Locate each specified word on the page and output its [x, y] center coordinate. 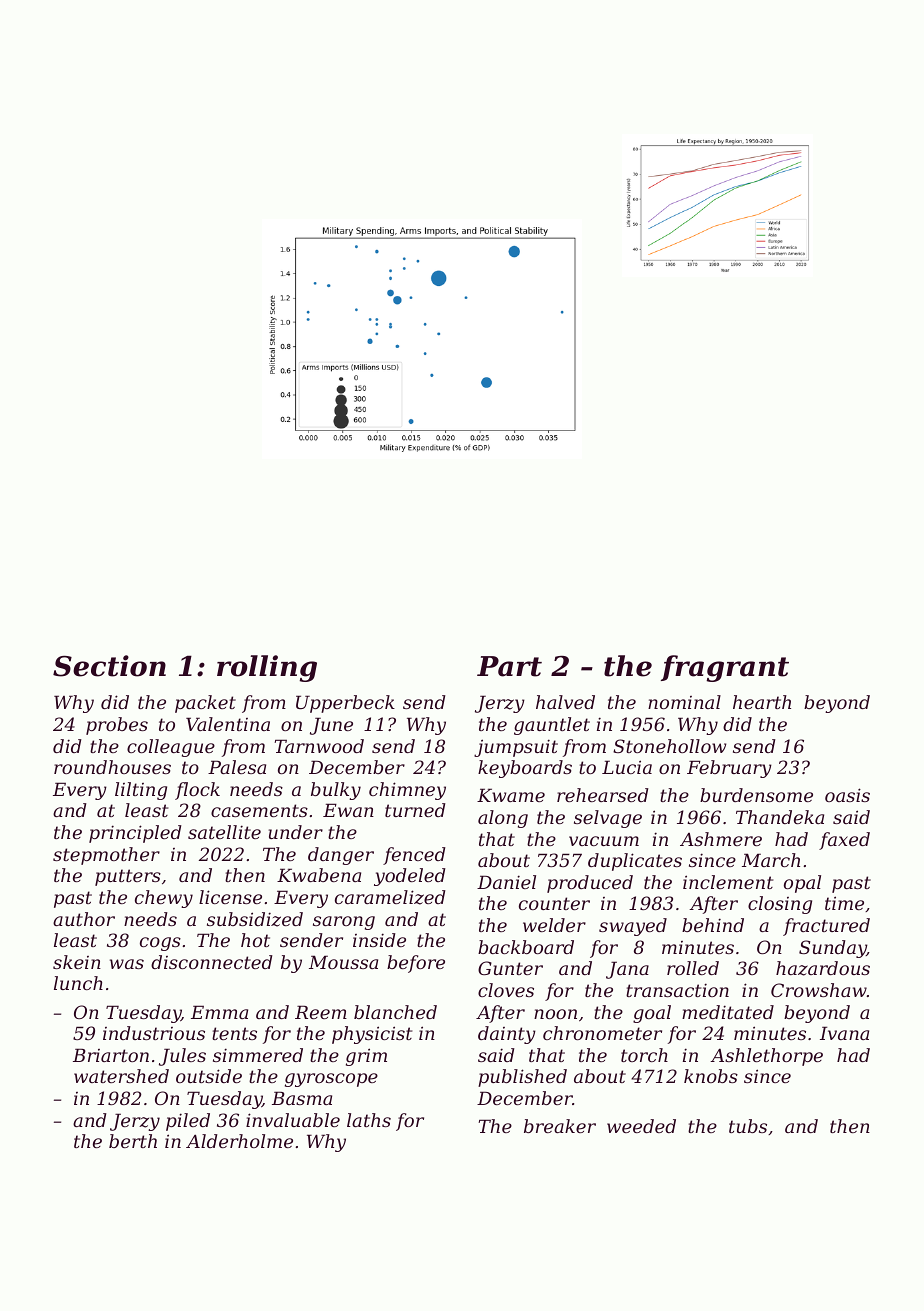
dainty [507, 1035]
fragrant [725, 668]
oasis [847, 795]
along [503, 819]
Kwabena [319, 875]
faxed [844, 841]
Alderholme [239, 1141]
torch [644, 1055]
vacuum [604, 841]
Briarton [111, 1055]
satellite [224, 832]
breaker [560, 1126]
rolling [267, 668]
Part [509, 666]
